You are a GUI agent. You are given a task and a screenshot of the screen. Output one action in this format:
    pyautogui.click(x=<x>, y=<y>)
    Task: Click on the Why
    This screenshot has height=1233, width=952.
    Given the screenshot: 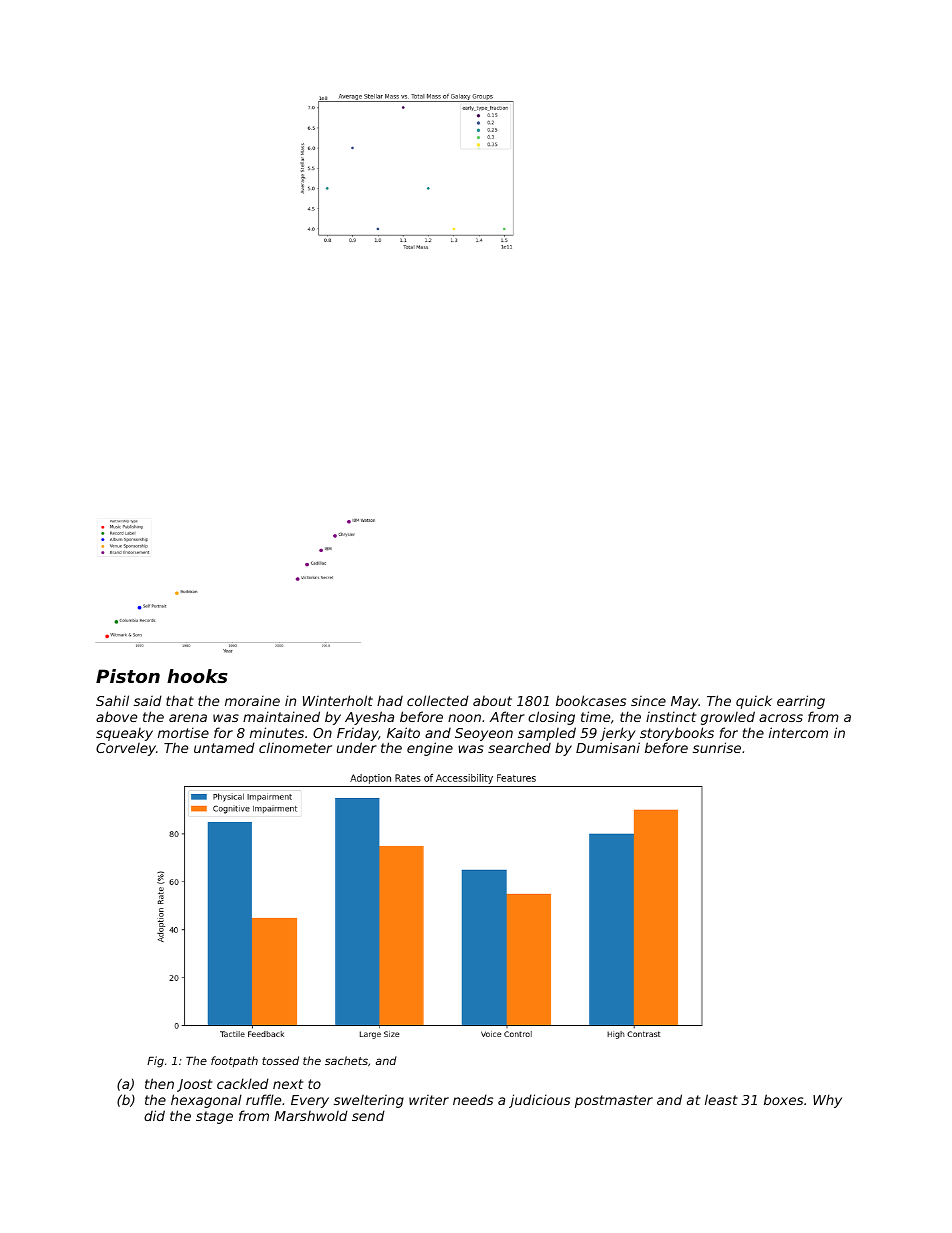 What is the action you would take?
    pyautogui.click(x=827, y=1101)
